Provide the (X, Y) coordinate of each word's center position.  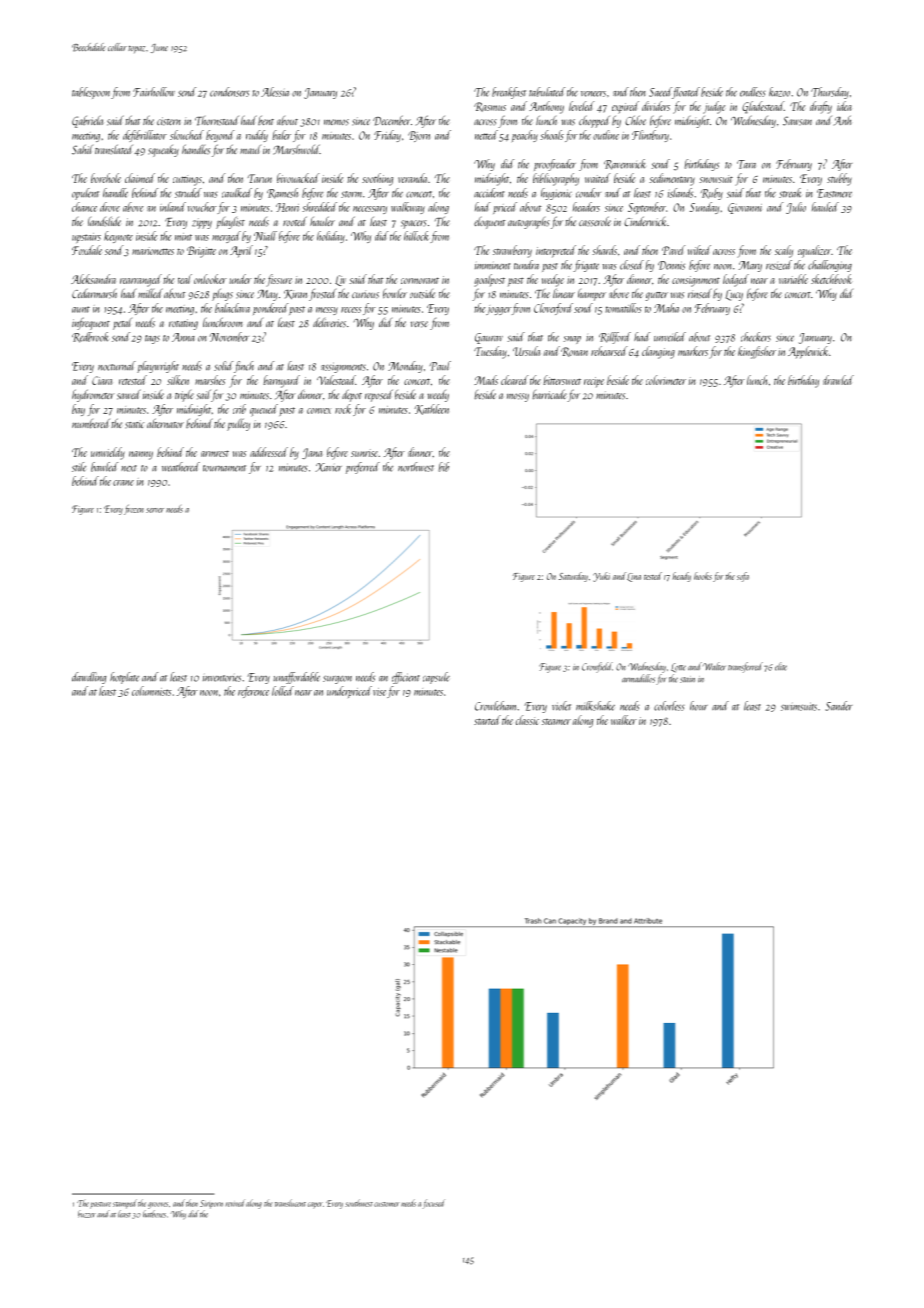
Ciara (102, 380)
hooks (703, 576)
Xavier (328, 467)
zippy (202, 223)
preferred (363, 468)
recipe (594, 382)
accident (489, 193)
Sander (838, 706)
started (487, 720)
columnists (151, 691)
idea (844, 106)
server (155, 510)
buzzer (87, 1214)
